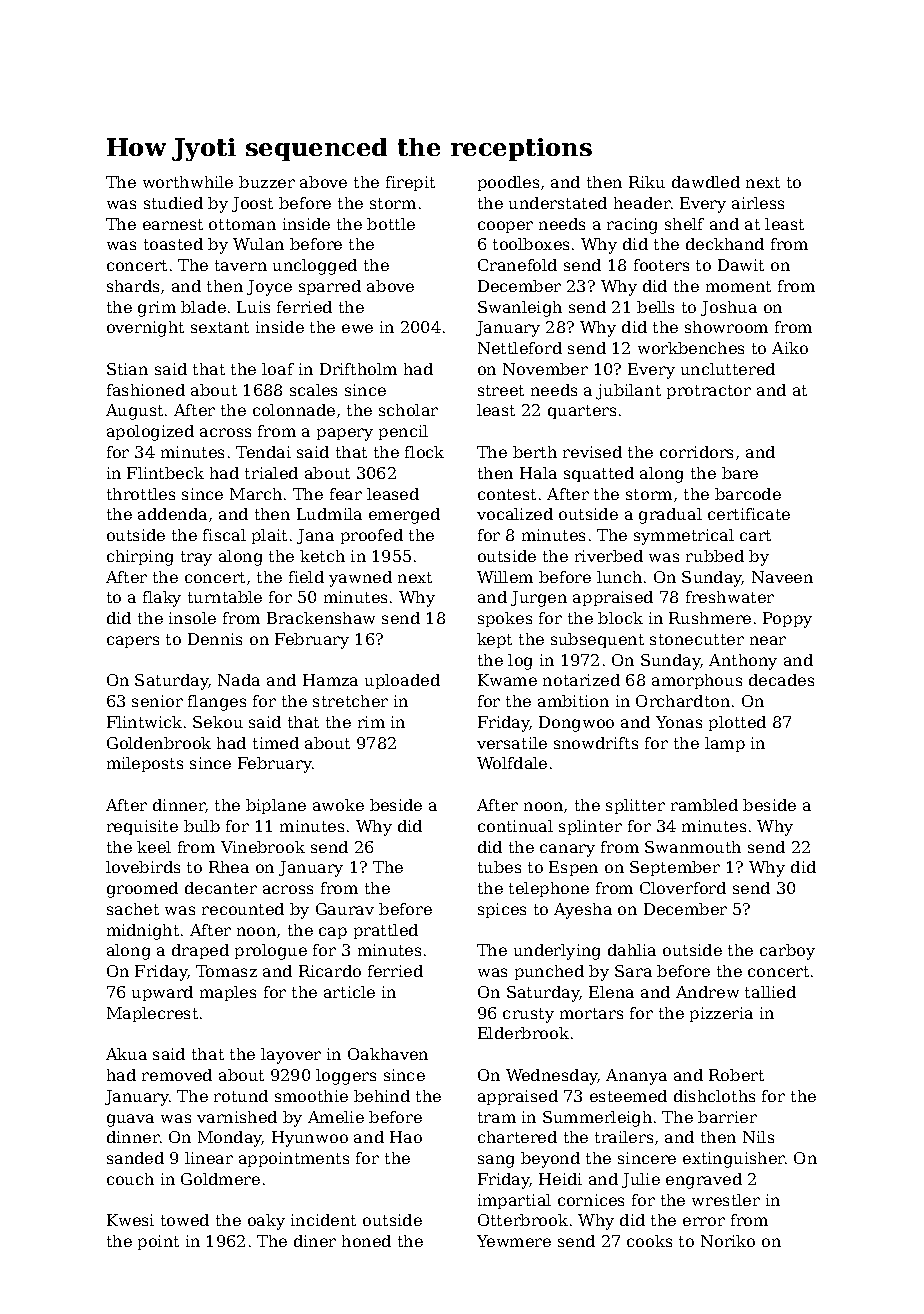  What do you see at coordinates (725, 744) in the page?
I see `lamp` at bounding box center [725, 744].
